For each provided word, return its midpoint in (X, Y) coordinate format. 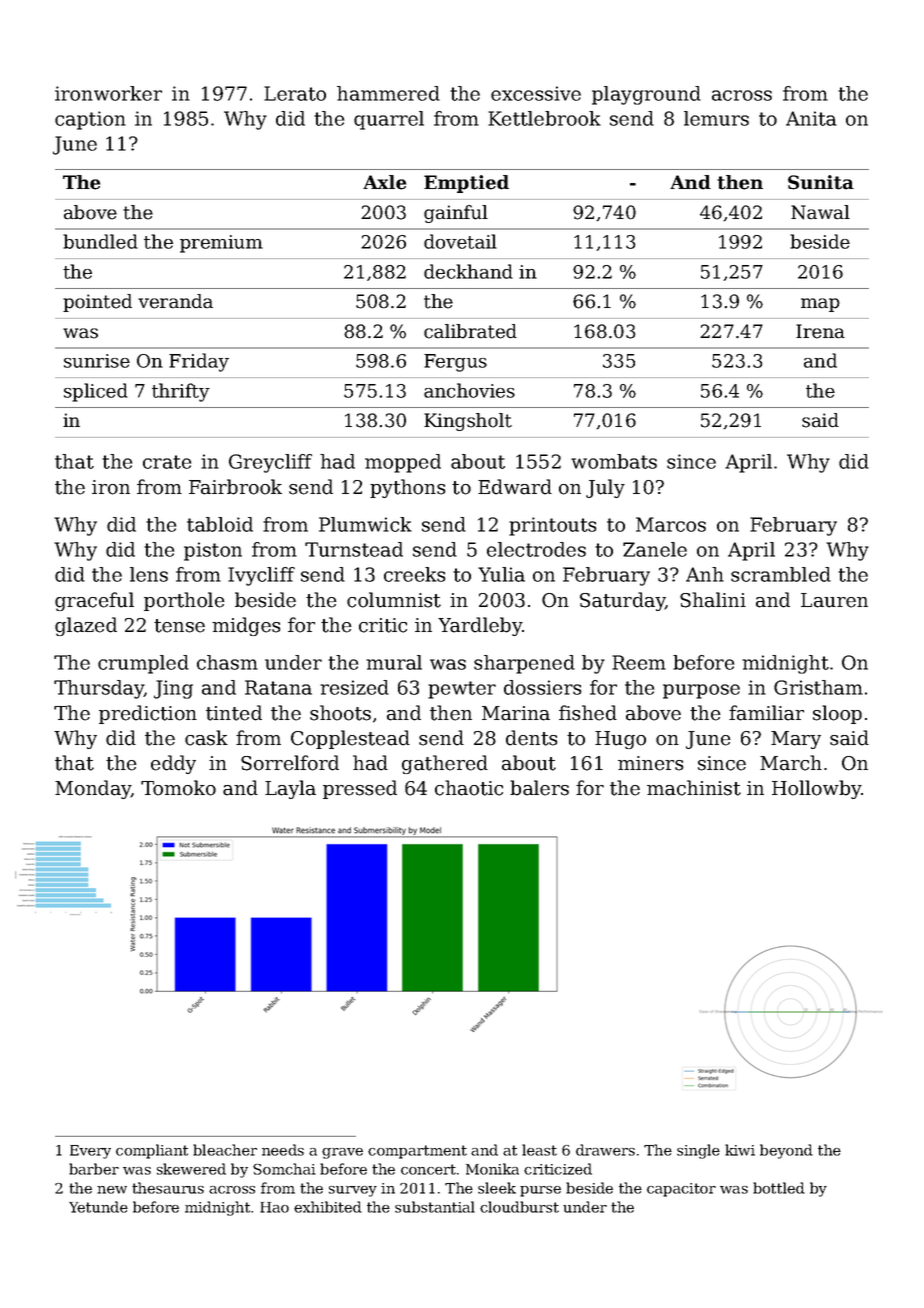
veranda (175, 301)
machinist (694, 788)
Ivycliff (261, 576)
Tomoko (178, 788)
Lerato (295, 93)
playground (646, 95)
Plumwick (365, 524)
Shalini (713, 600)
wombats (614, 461)
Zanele (655, 549)
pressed (360, 789)
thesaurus (168, 1188)
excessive (536, 93)
